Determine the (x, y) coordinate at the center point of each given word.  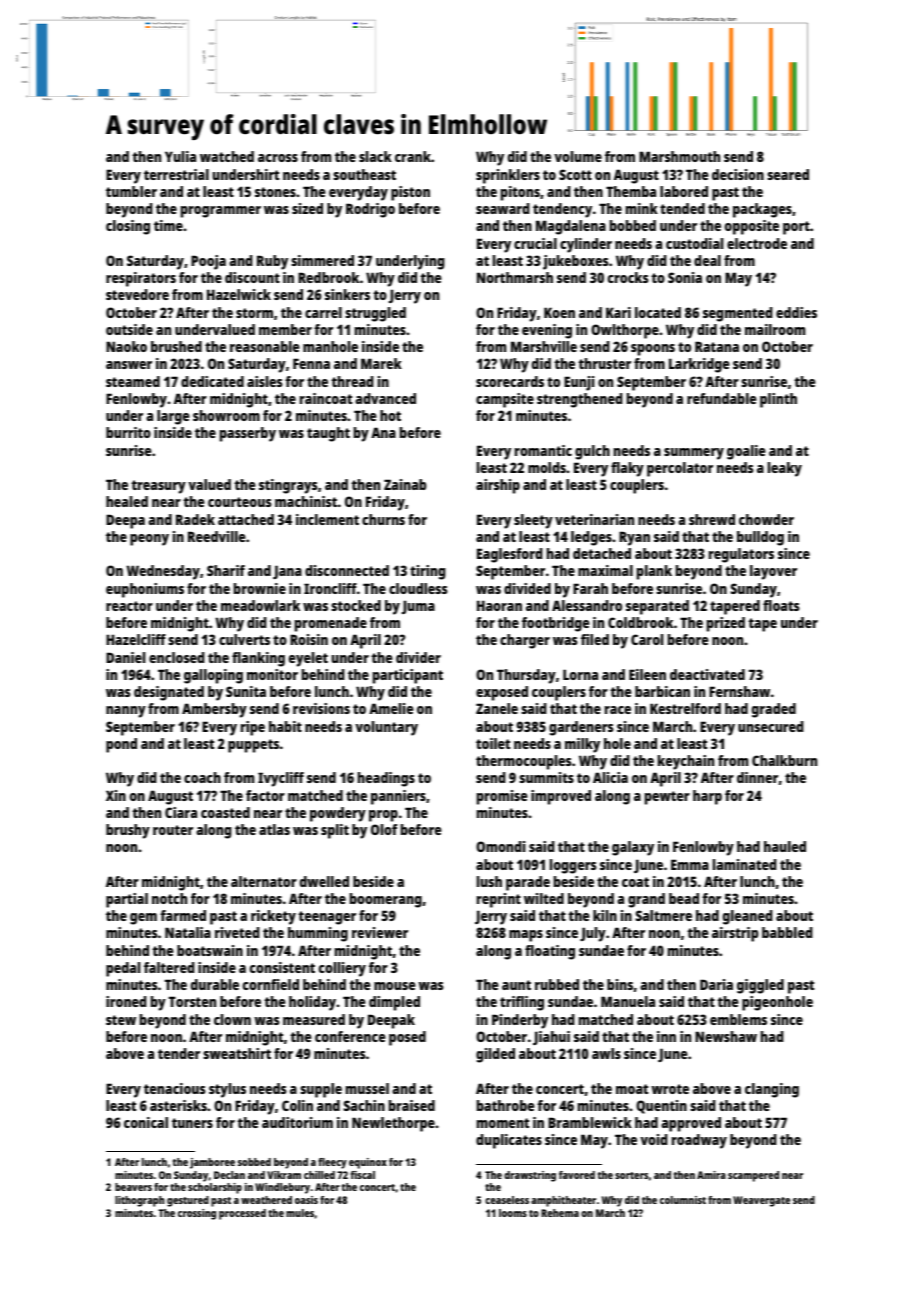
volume (578, 156)
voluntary (386, 728)
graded (774, 710)
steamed (133, 381)
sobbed (254, 1162)
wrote (670, 1089)
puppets (253, 746)
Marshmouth (679, 156)
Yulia (180, 156)
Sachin (364, 1105)
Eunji (579, 383)
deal (707, 260)
